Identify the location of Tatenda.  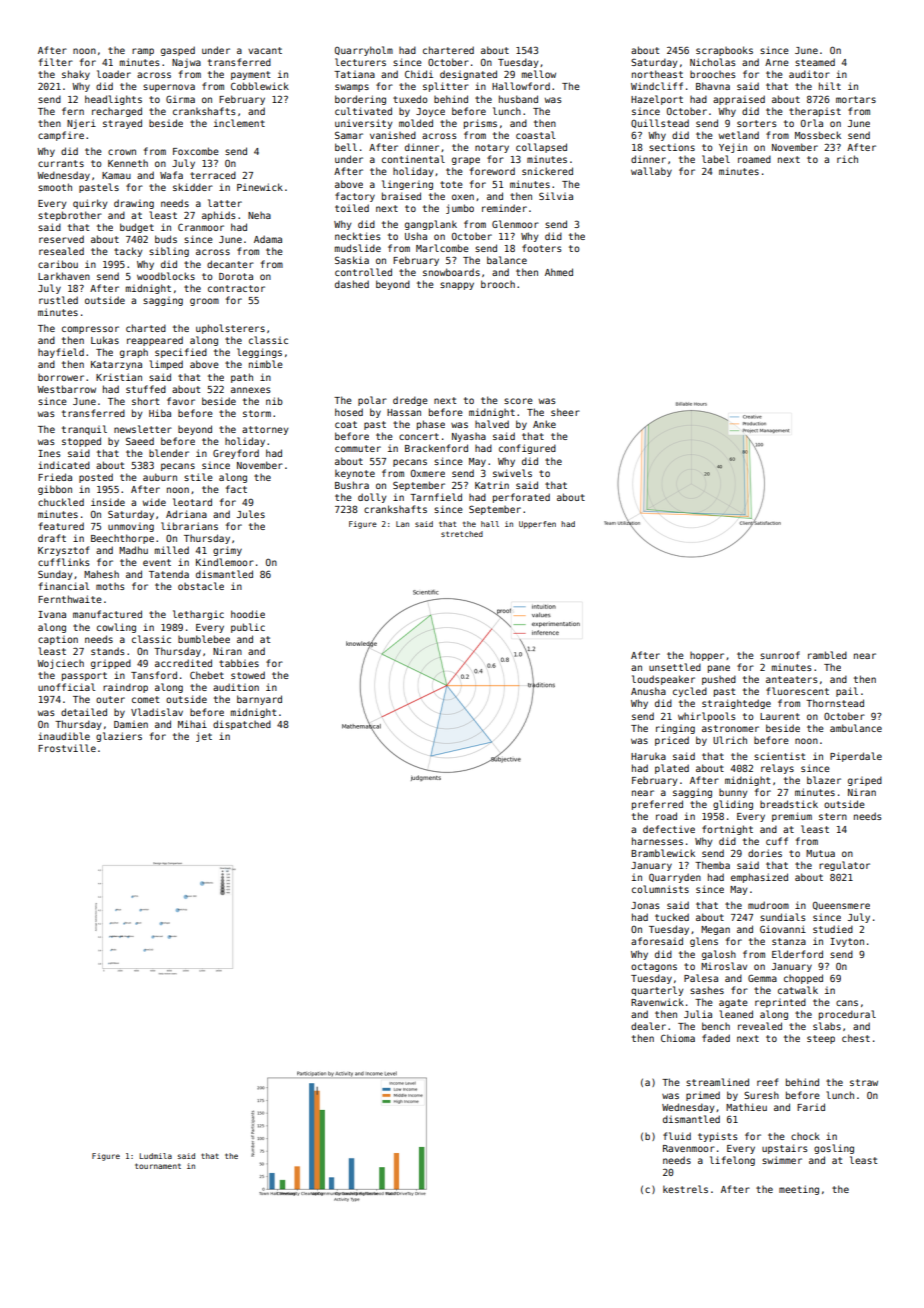
(169, 574).
